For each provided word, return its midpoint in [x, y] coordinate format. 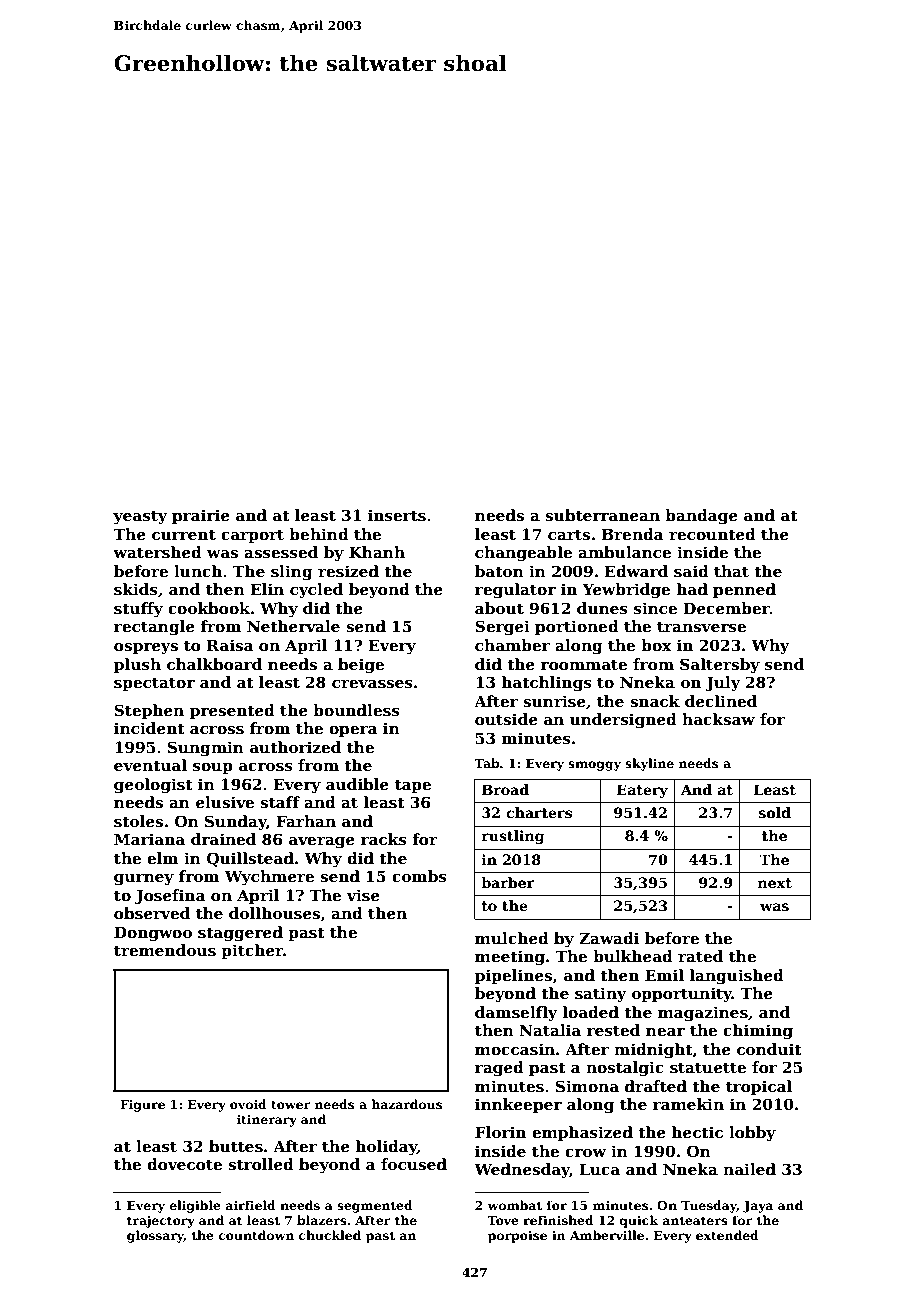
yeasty [140, 517]
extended [727, 1235]
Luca [600, 1169]
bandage [701, 517]
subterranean [602, 515]
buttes [236, 1146]
